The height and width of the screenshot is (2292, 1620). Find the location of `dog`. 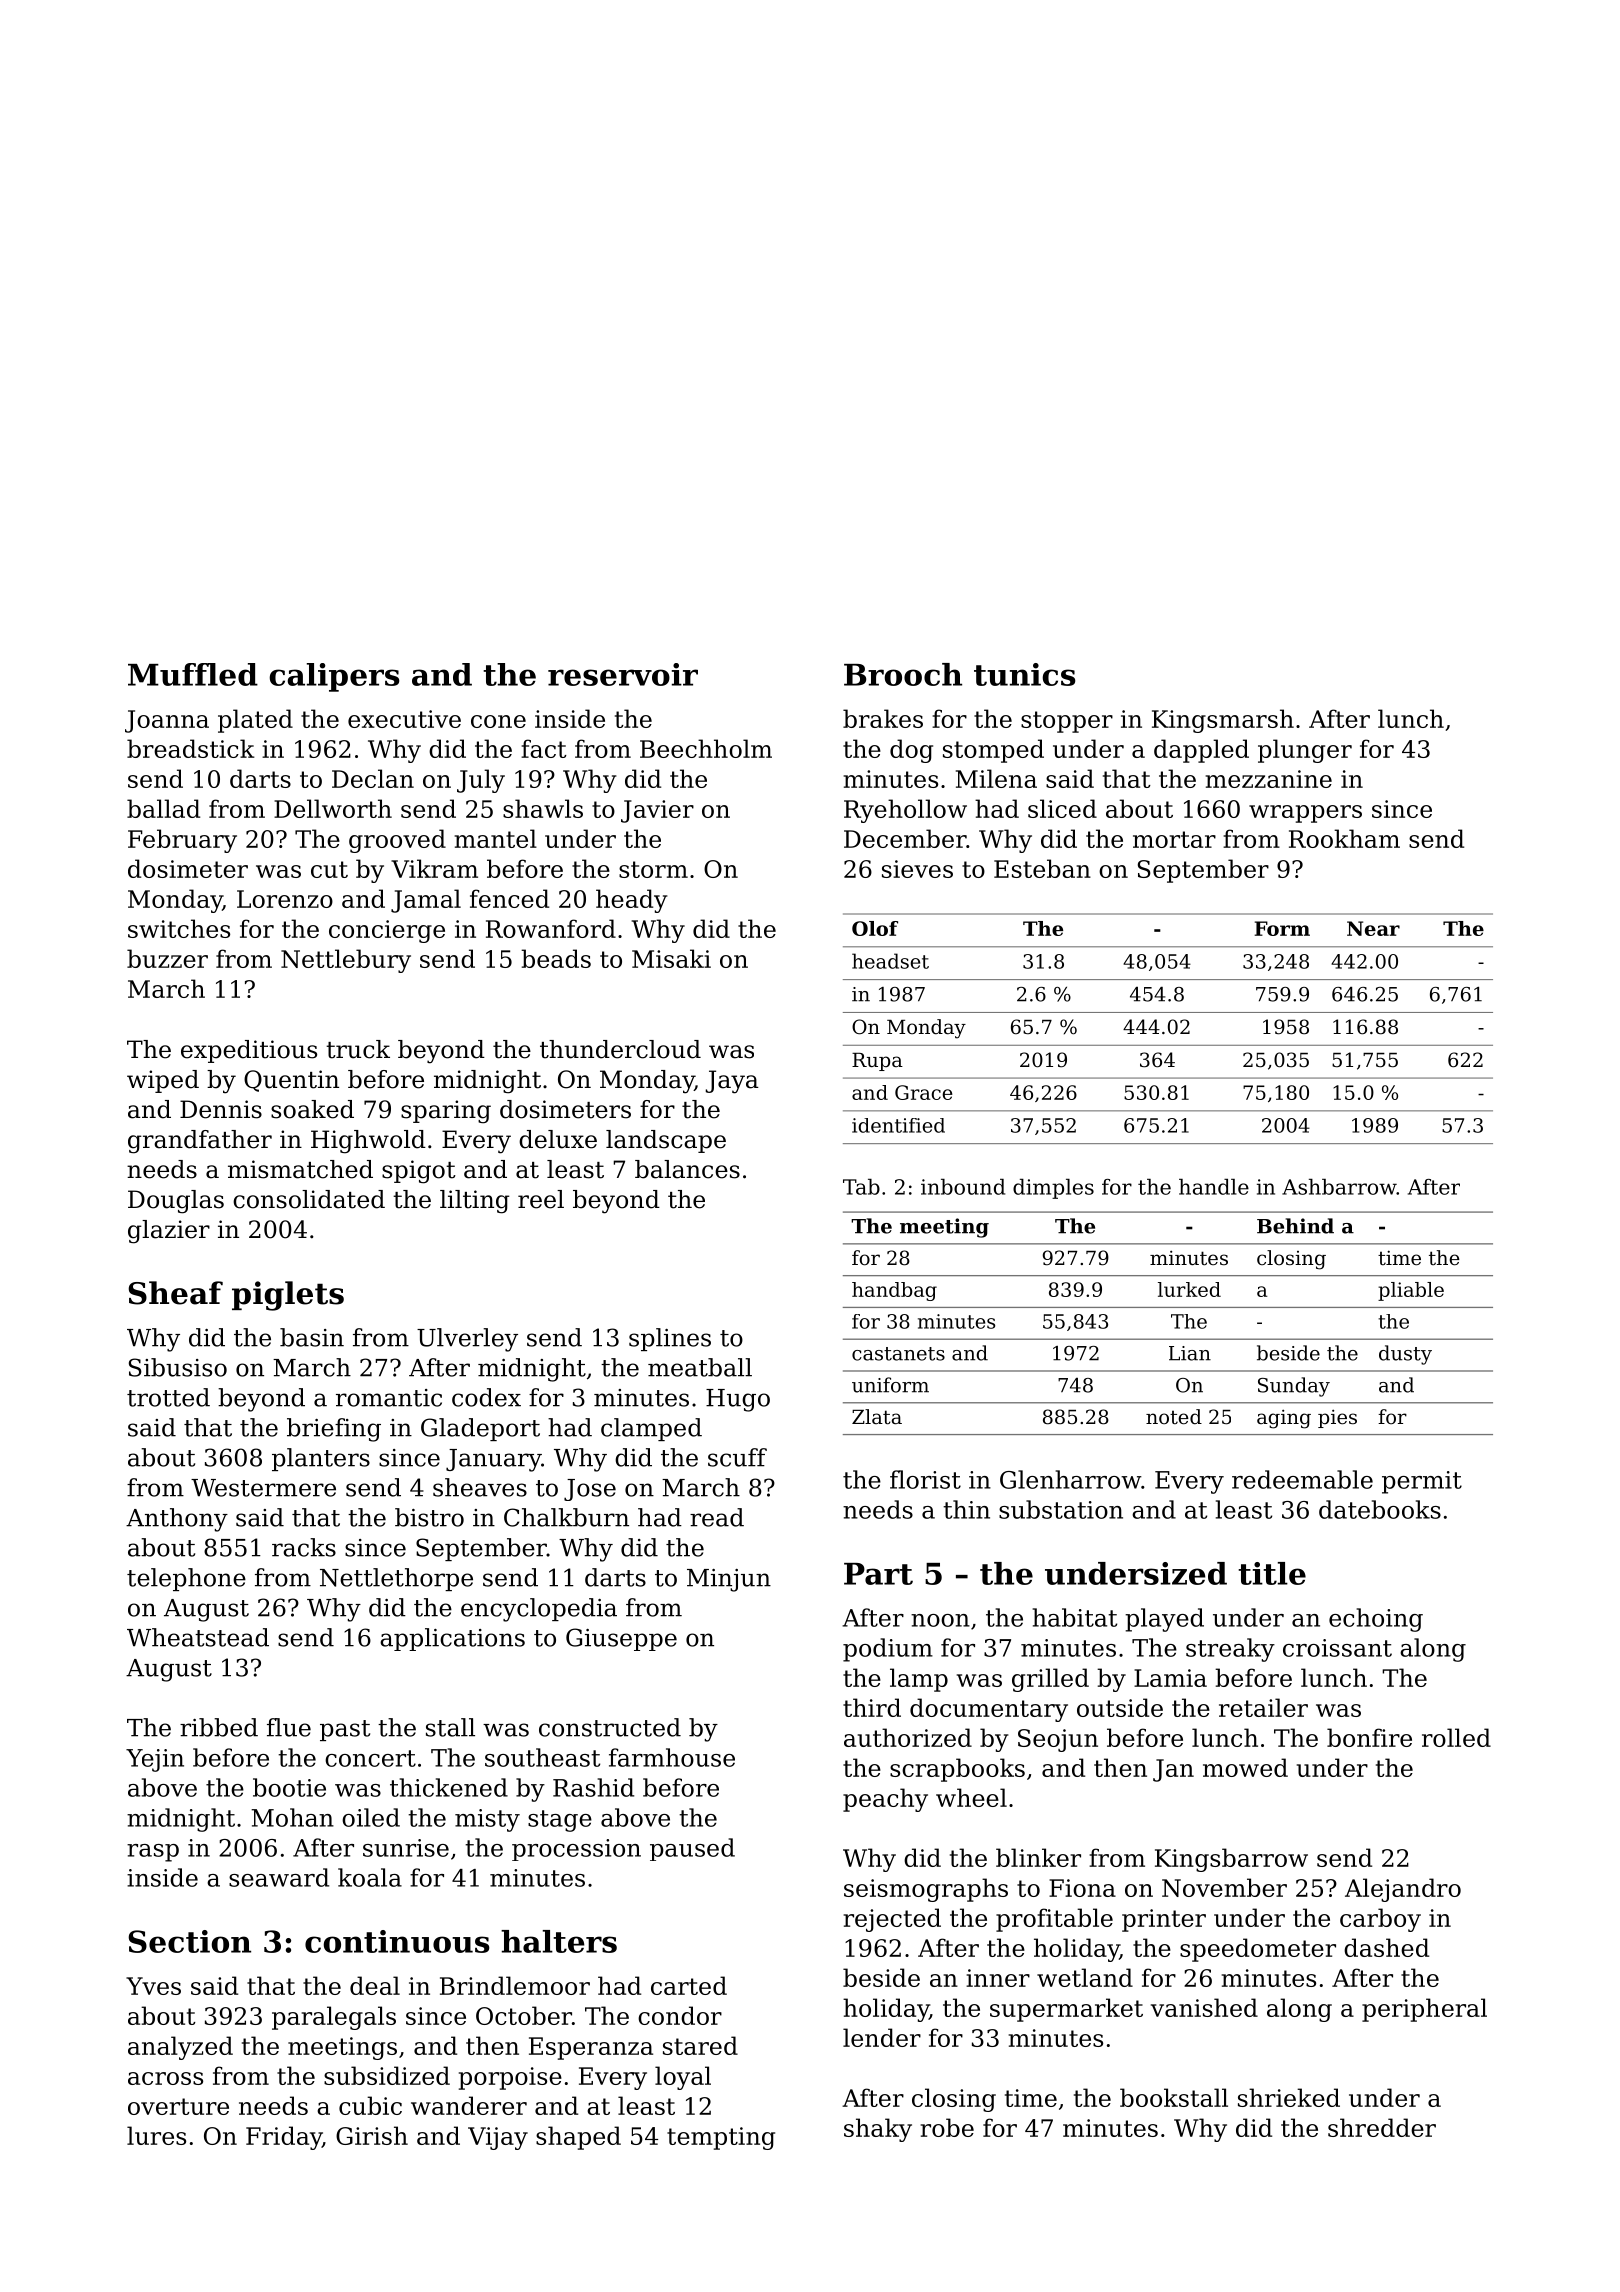

dog is located at coordinates (911, 751).
